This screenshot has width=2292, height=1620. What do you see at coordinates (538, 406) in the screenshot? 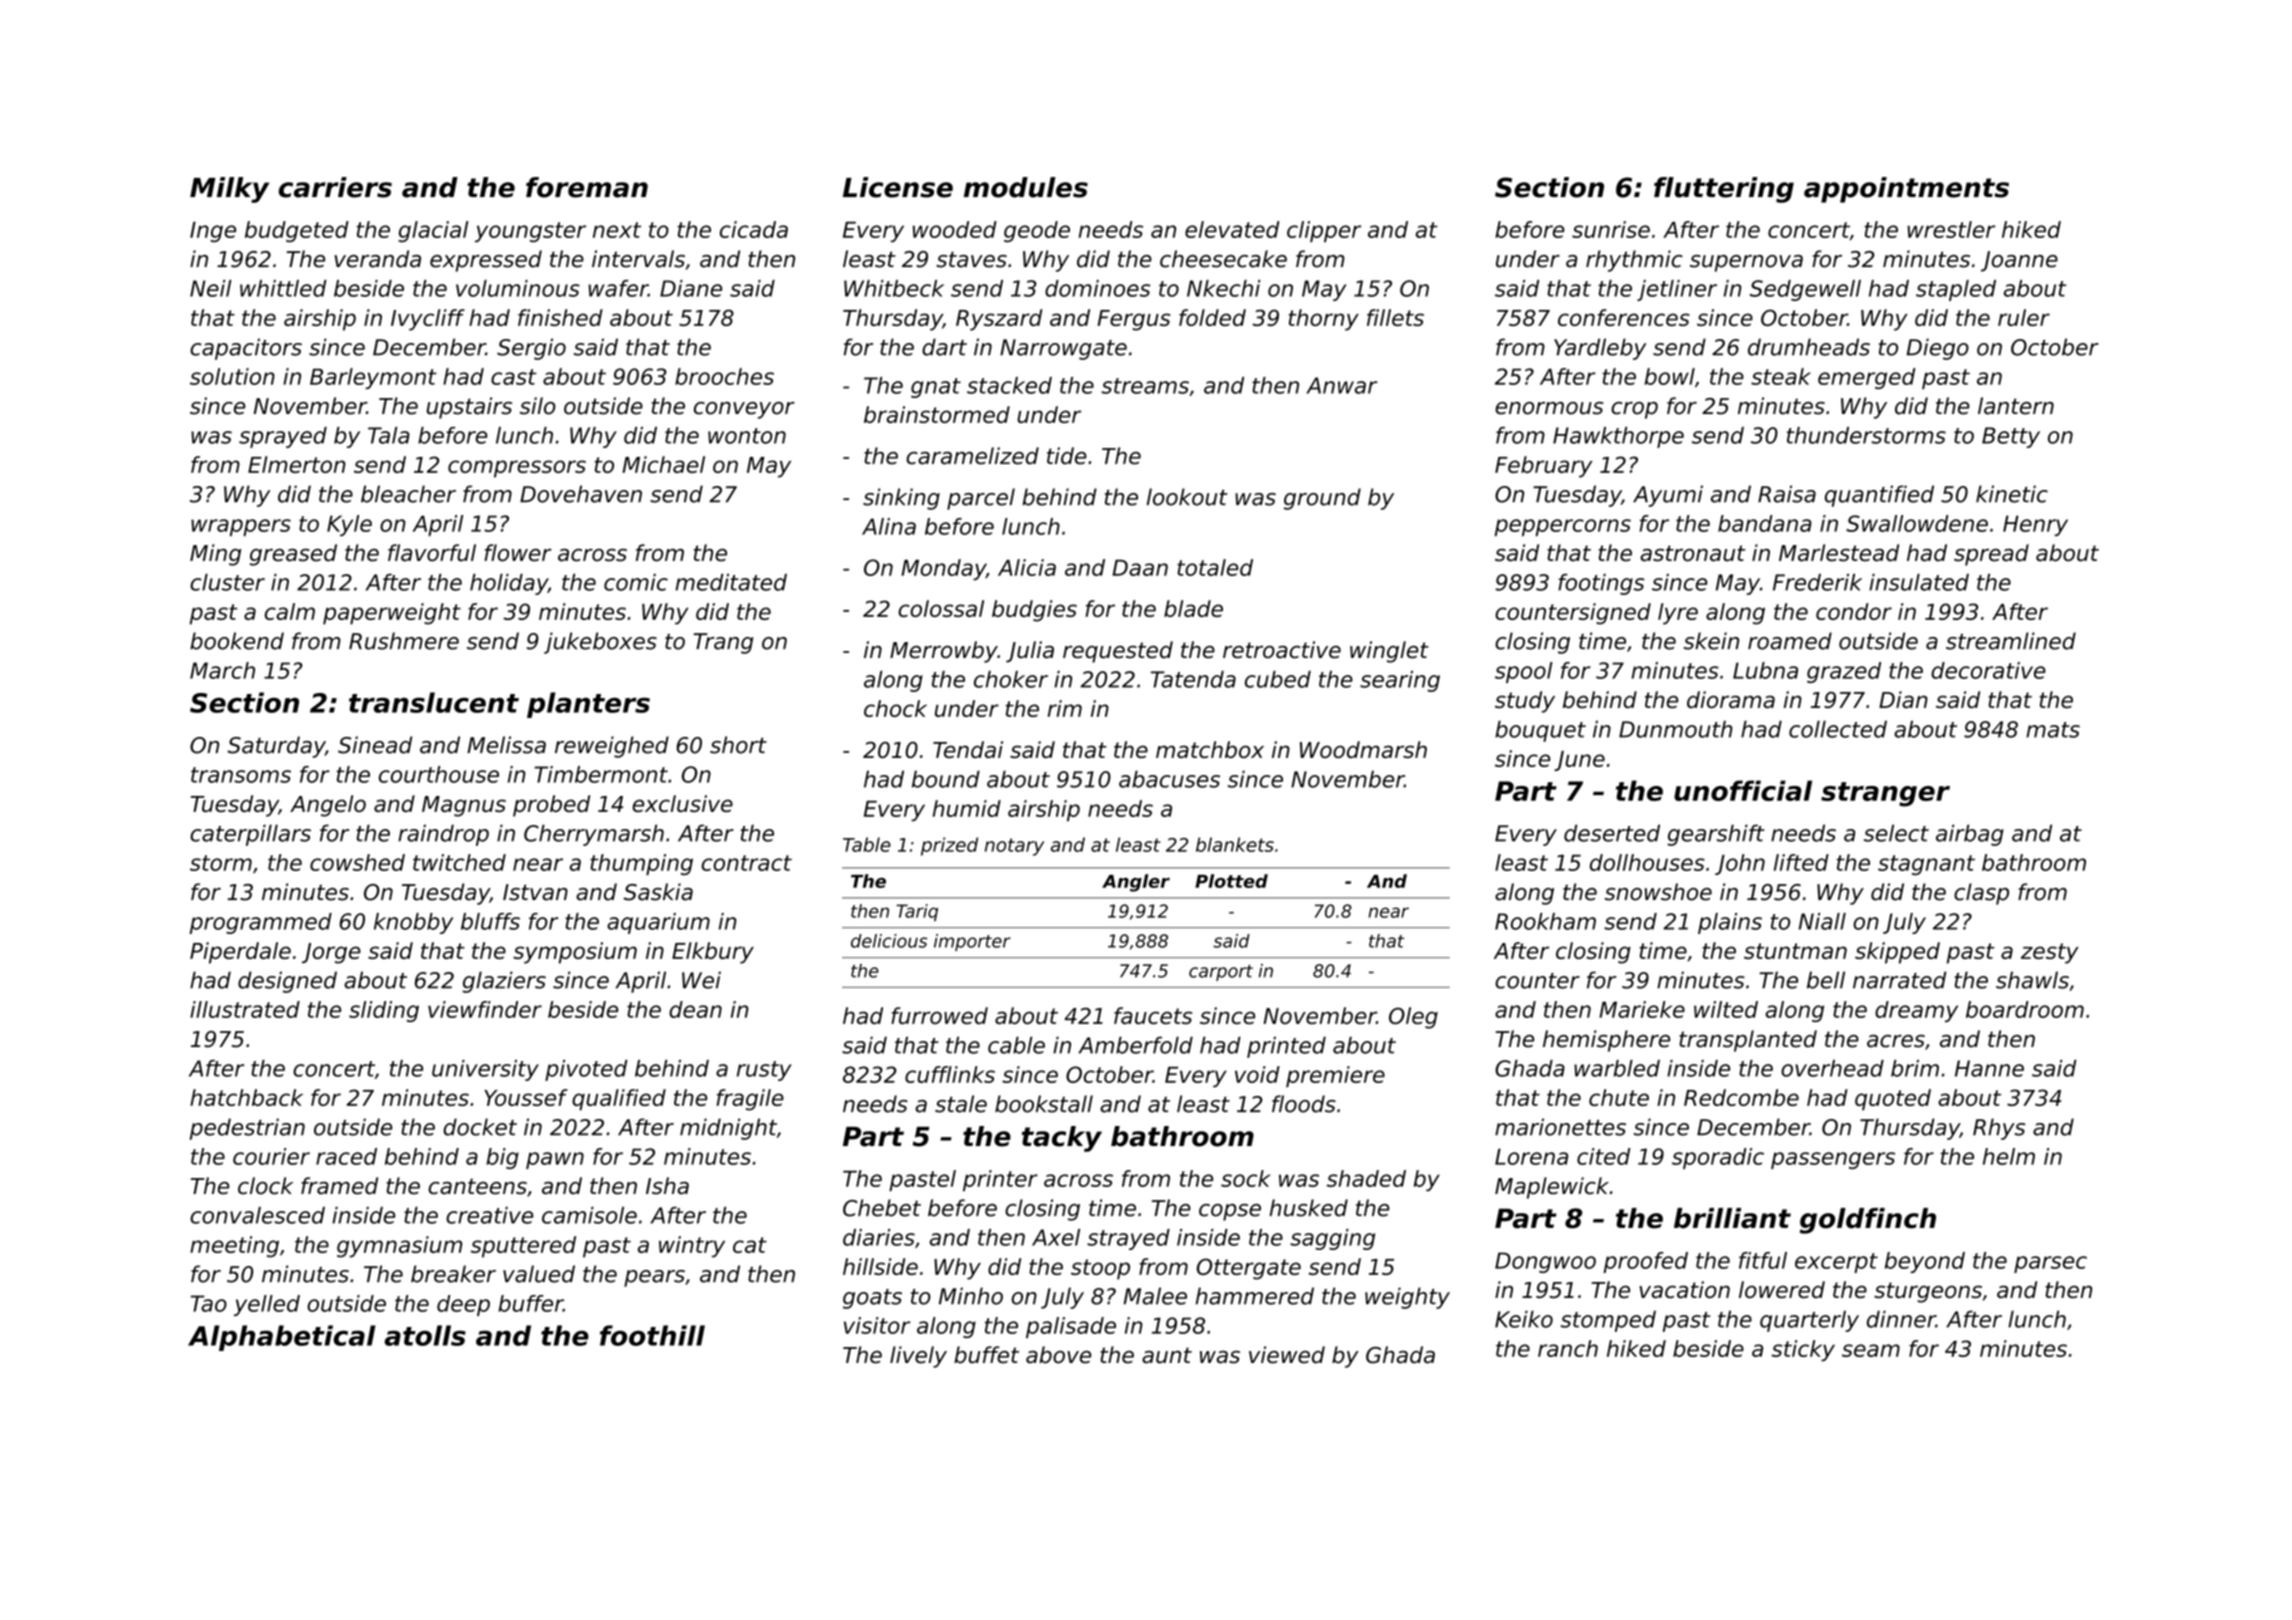
I see `silo` at bounding box center [538, 406].
